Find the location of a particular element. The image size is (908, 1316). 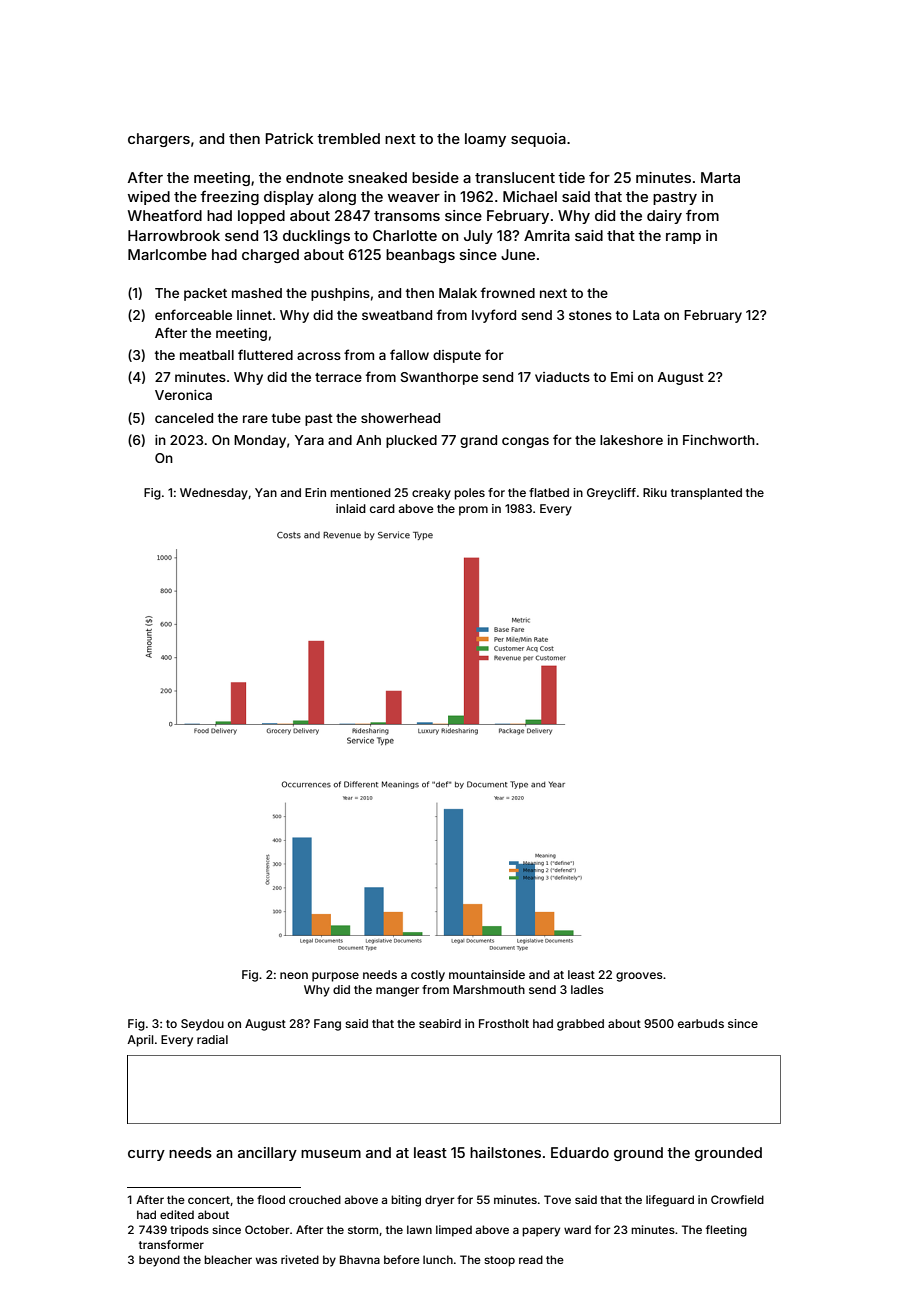

Seydou is located at coordinates (202, 1025).
